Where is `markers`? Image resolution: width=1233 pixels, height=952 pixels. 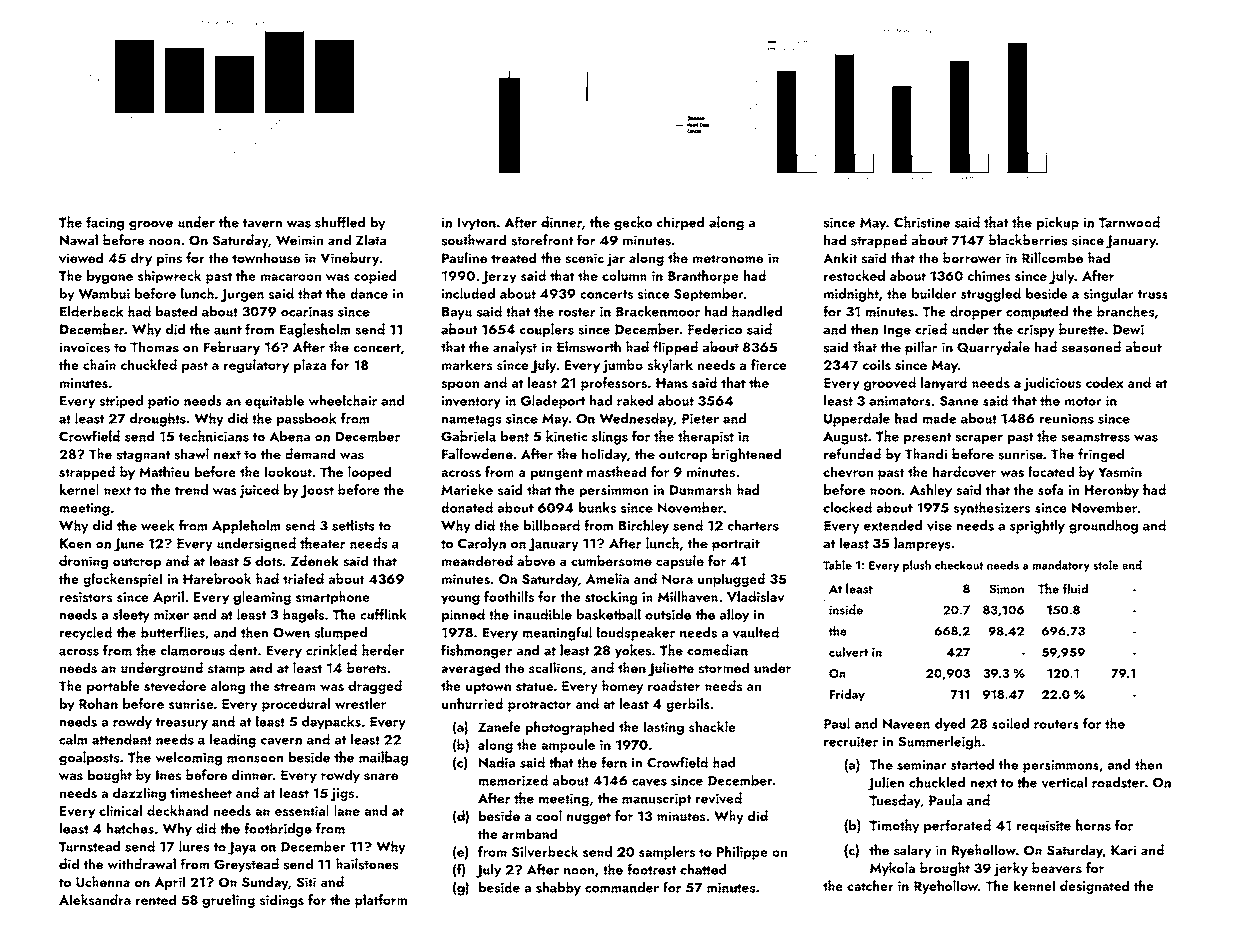 markers is located at coordinates (467, 364).
